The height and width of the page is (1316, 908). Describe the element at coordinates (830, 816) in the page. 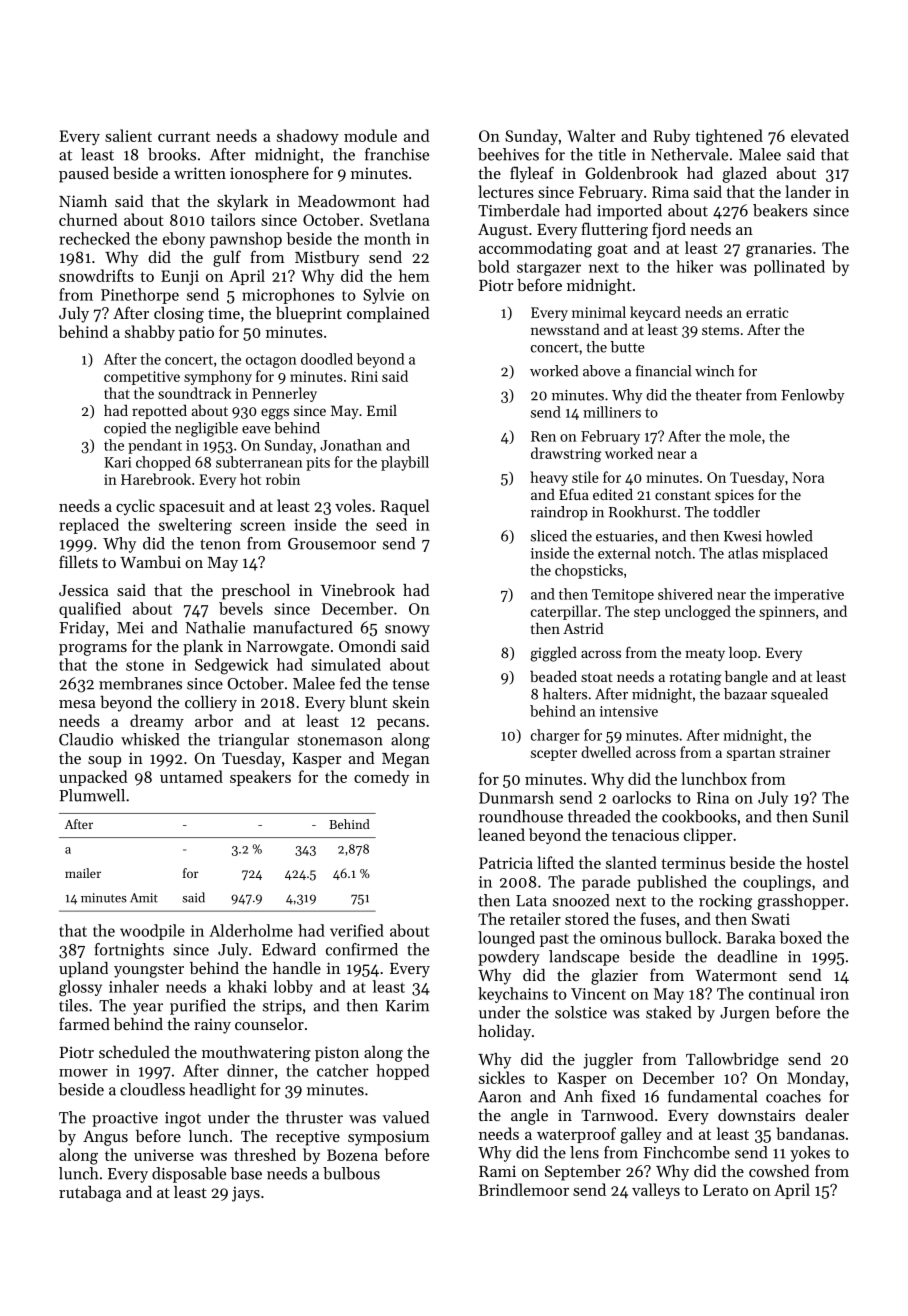

I see `Sunil` at that location.
